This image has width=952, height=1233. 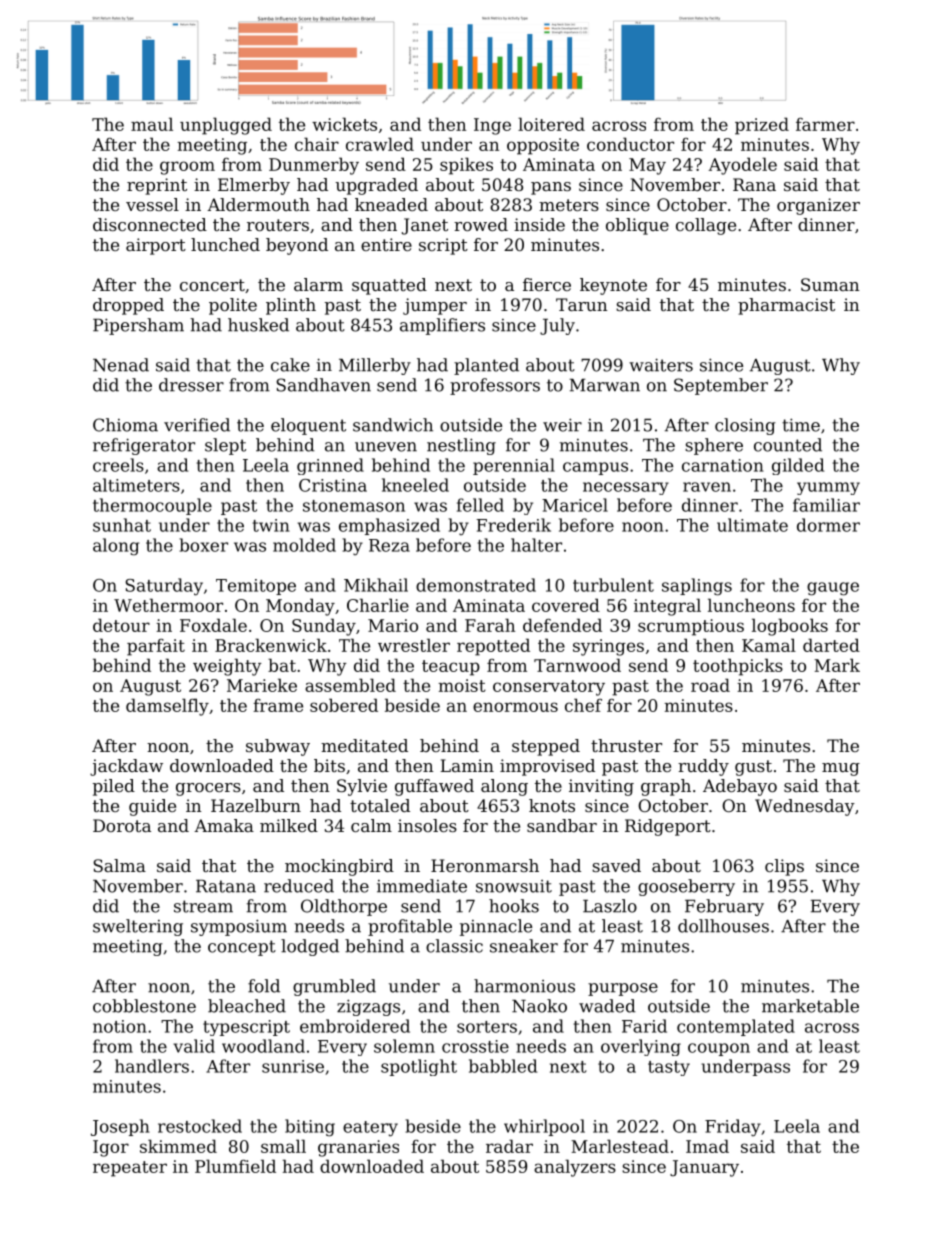 I want to click on prized, so click(x=762, y=126).
